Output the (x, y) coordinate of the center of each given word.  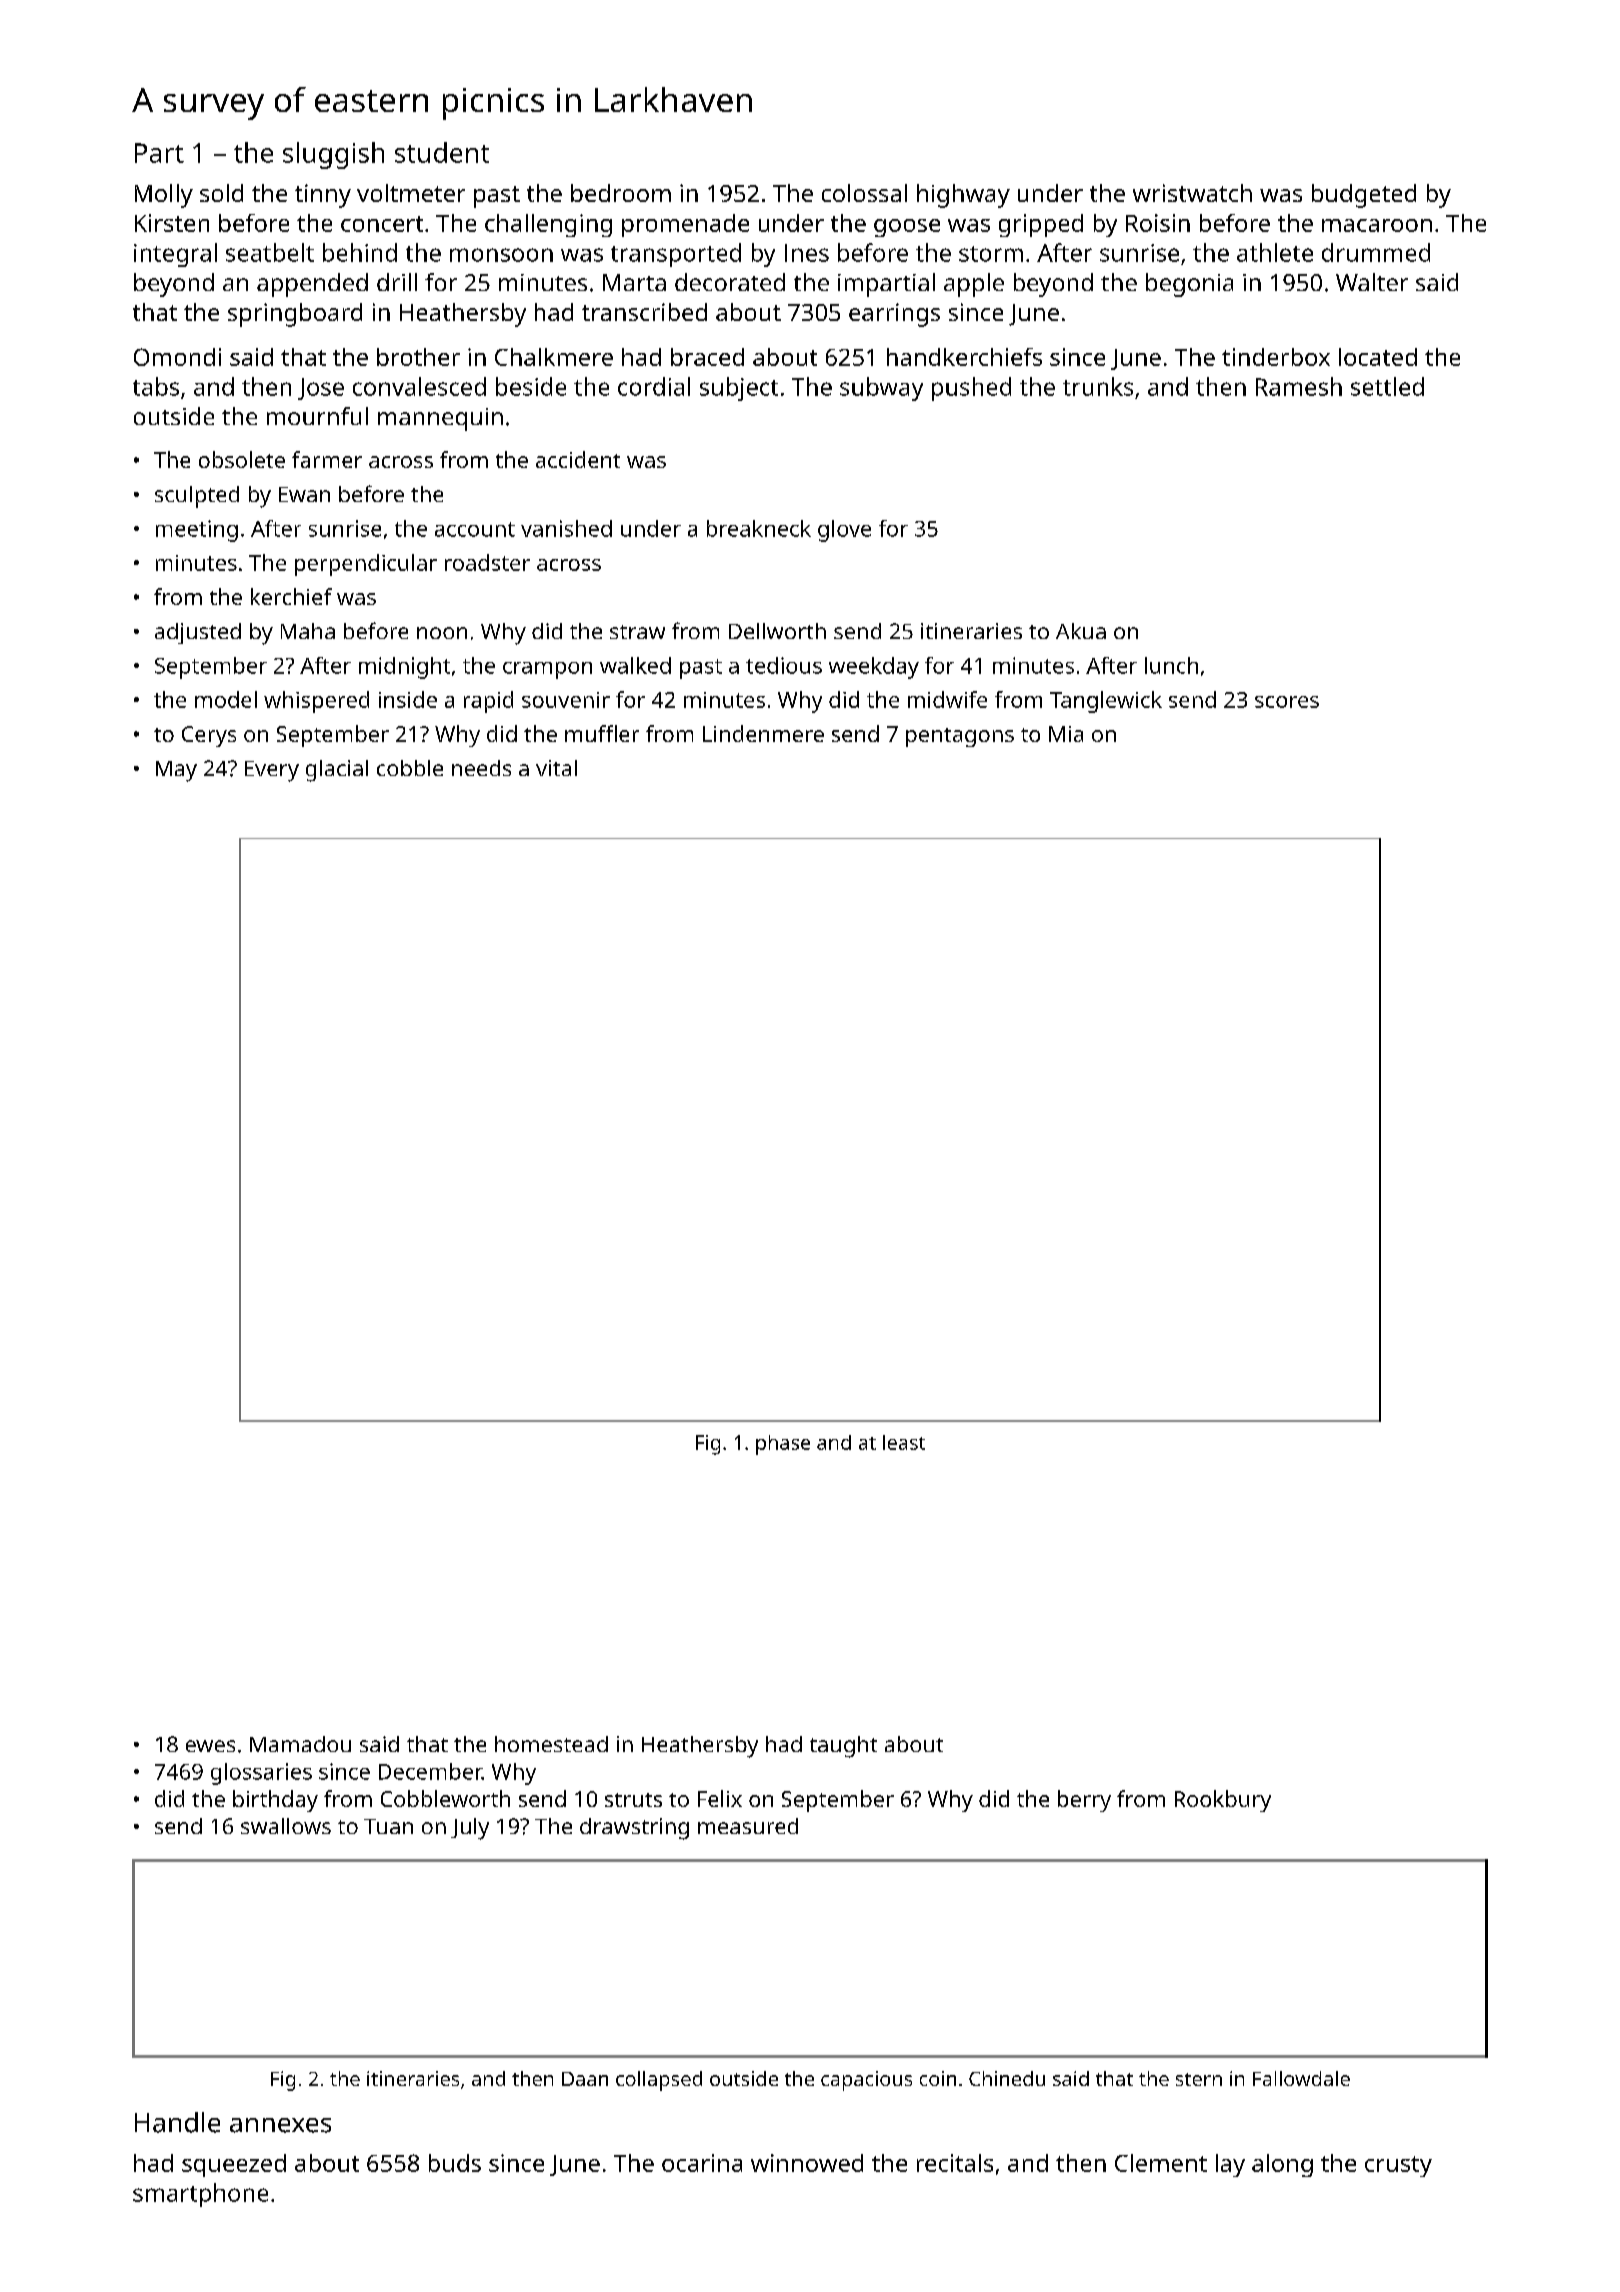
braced (707, 357)
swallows (286, 1826)
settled (1387, 386)
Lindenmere (763, 733)
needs (481, 768)
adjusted (198, 633)
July (470, 1829)
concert (382, 224)
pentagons (960, 737)
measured (748, 1826)
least (904, 1442)
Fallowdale (1301, 2078)
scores (1287, 702)
